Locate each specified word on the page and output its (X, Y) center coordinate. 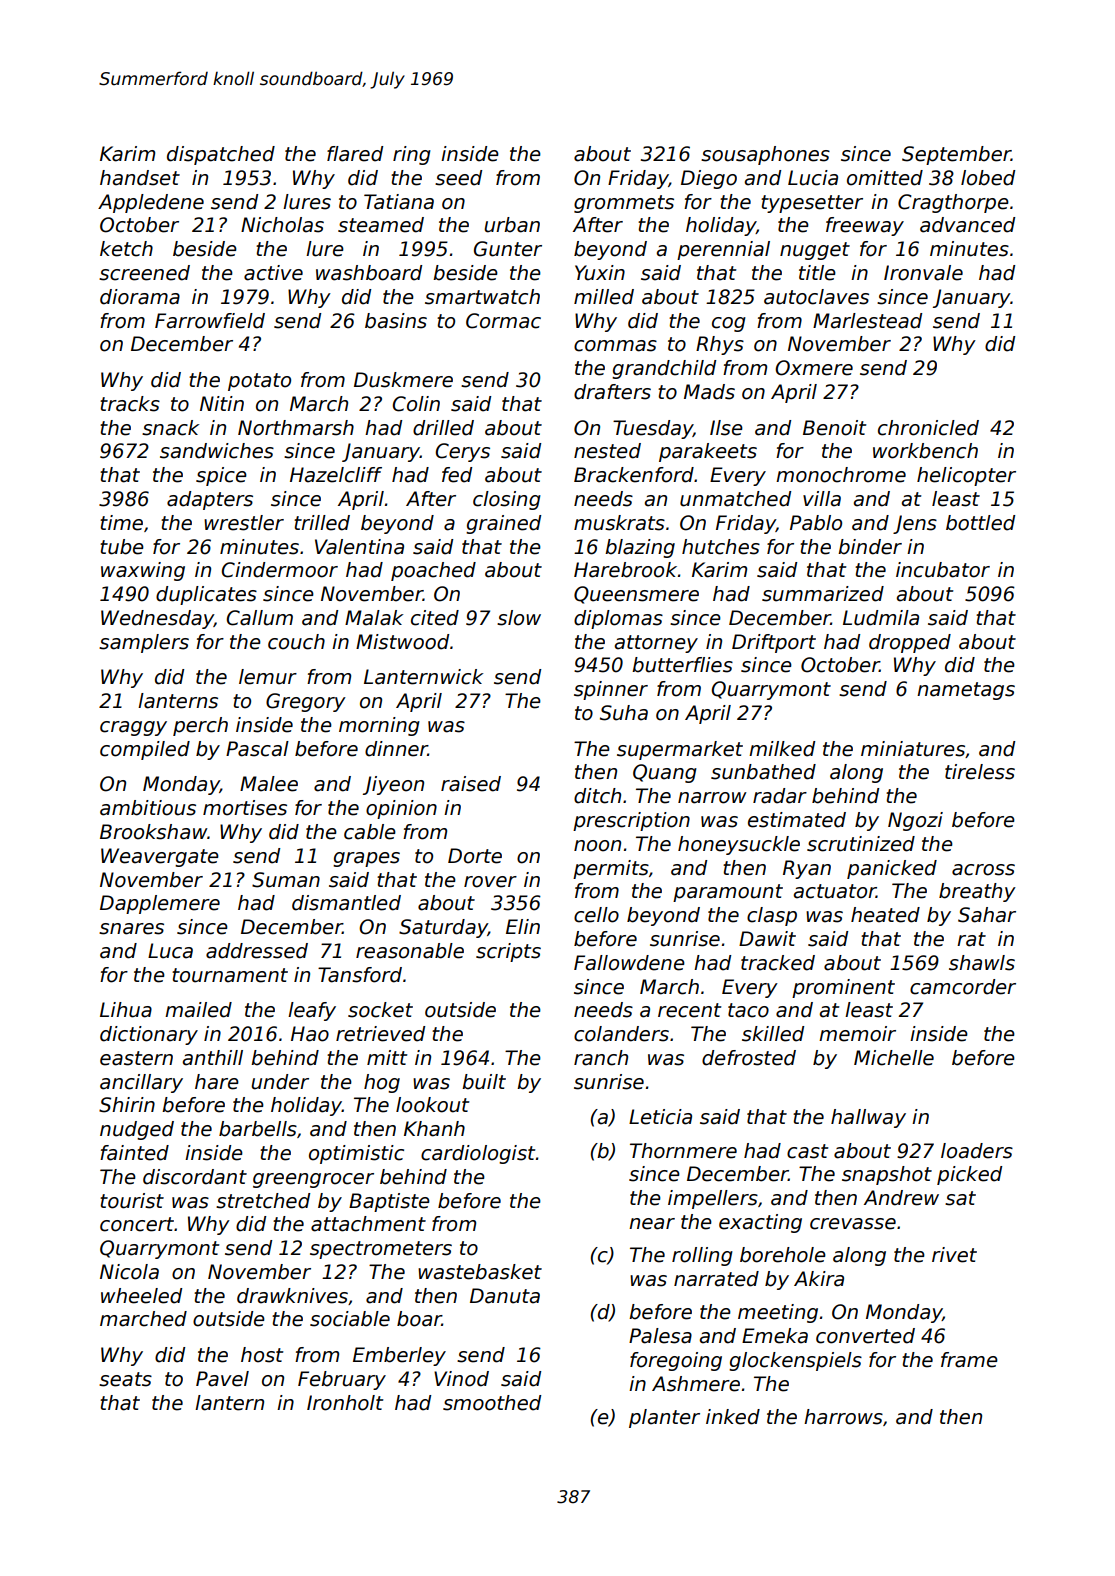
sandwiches (217, 451)
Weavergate (160, 857)
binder (870, 547)
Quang (665, 773)
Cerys (462, 452)
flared (355, 154)
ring (412, 155)
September (956, 155)
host (262, 1355)
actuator (834, 891)
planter (664, 1418)
